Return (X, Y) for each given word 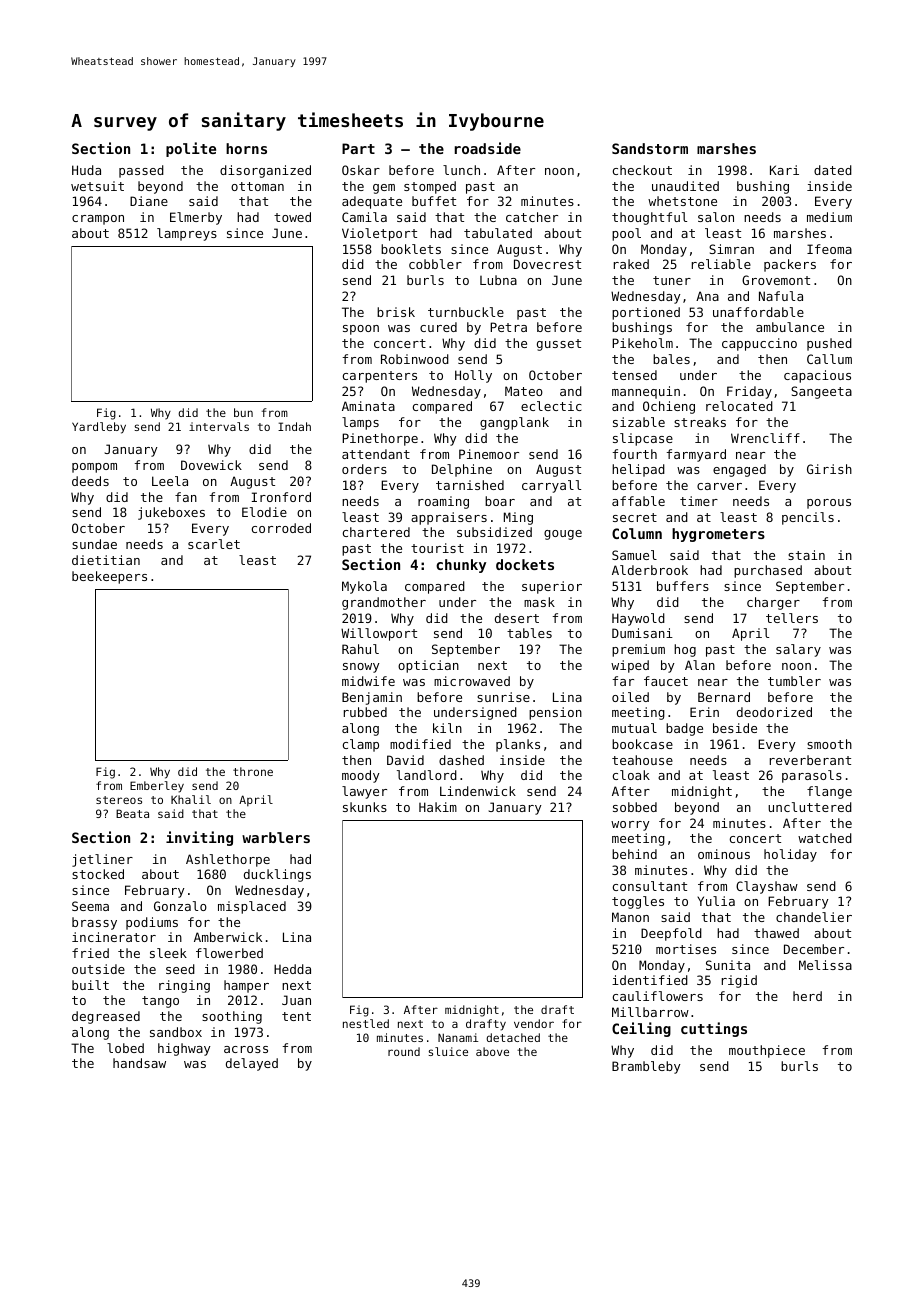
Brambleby (646, 1067)
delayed (252, 1064)
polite (191, 149)
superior (552, 587)
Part (358, 148)
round (404, 1051)
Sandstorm (650, 148)
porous (829, 504)
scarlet (214, 544)
